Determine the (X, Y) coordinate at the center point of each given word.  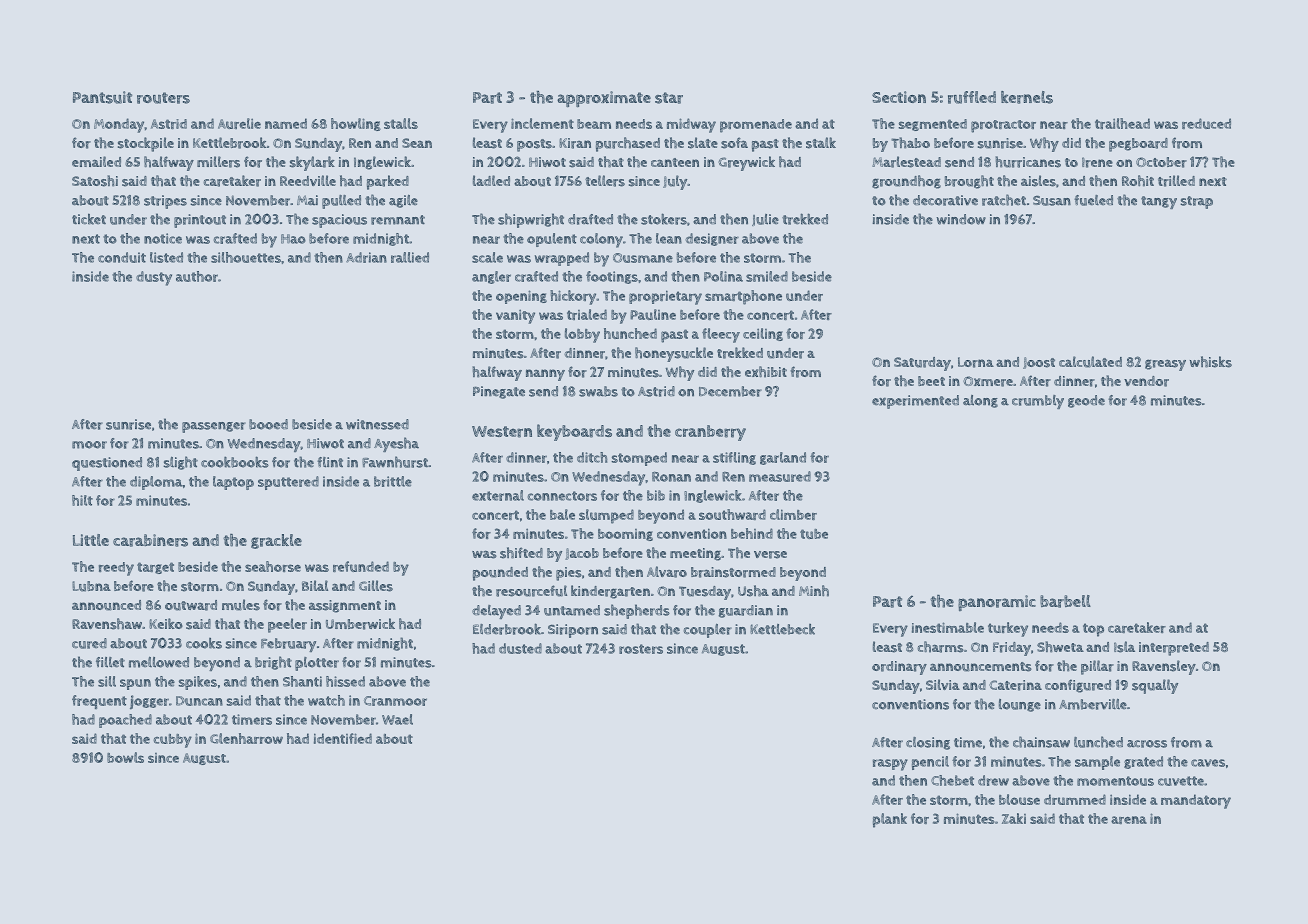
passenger (214, 427)
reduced (1206, 123)
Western (502, 432)
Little (91, 540)
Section (899, 97)
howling (356, 124)
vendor (1146, 381)
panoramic (997, 603)
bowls (125, 757)
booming (625, 535)
